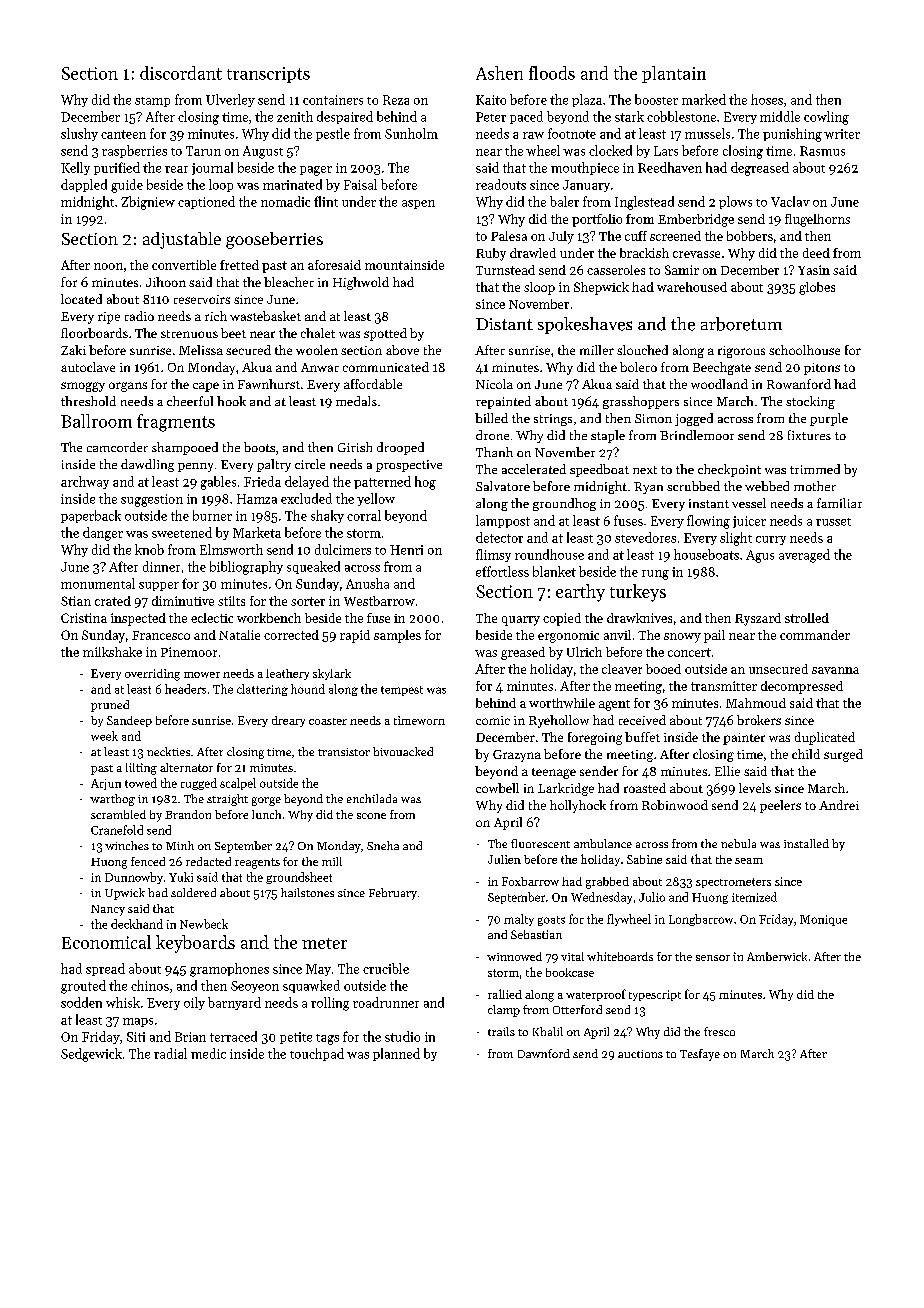 Image resolution: width=924 pixels, height=1308 pixels. Describe the element at coordinates (361, 283) in the page. I see `Highwold` at that location.
